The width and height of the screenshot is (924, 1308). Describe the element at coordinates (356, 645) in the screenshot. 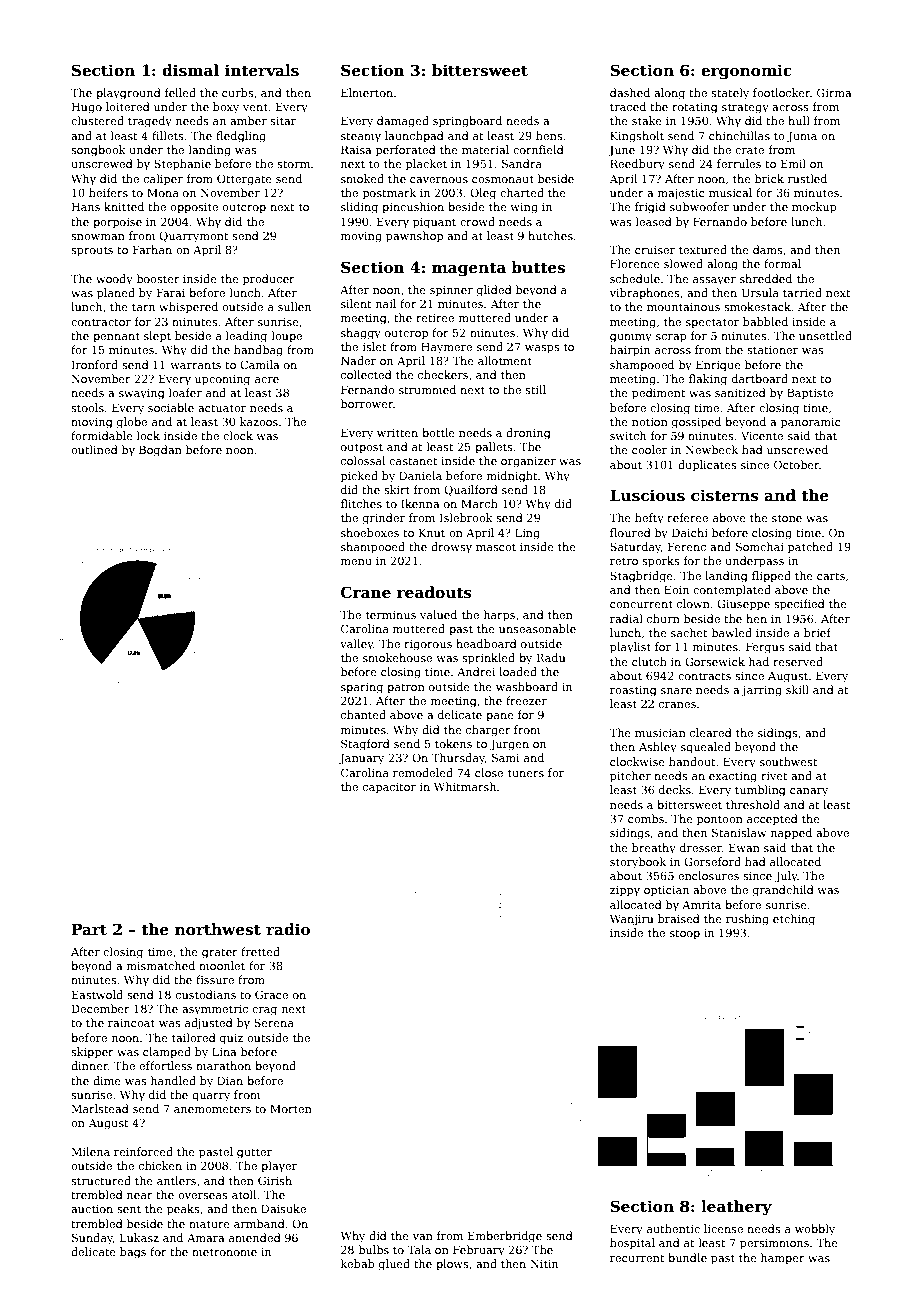

I see `valley` at that location.
